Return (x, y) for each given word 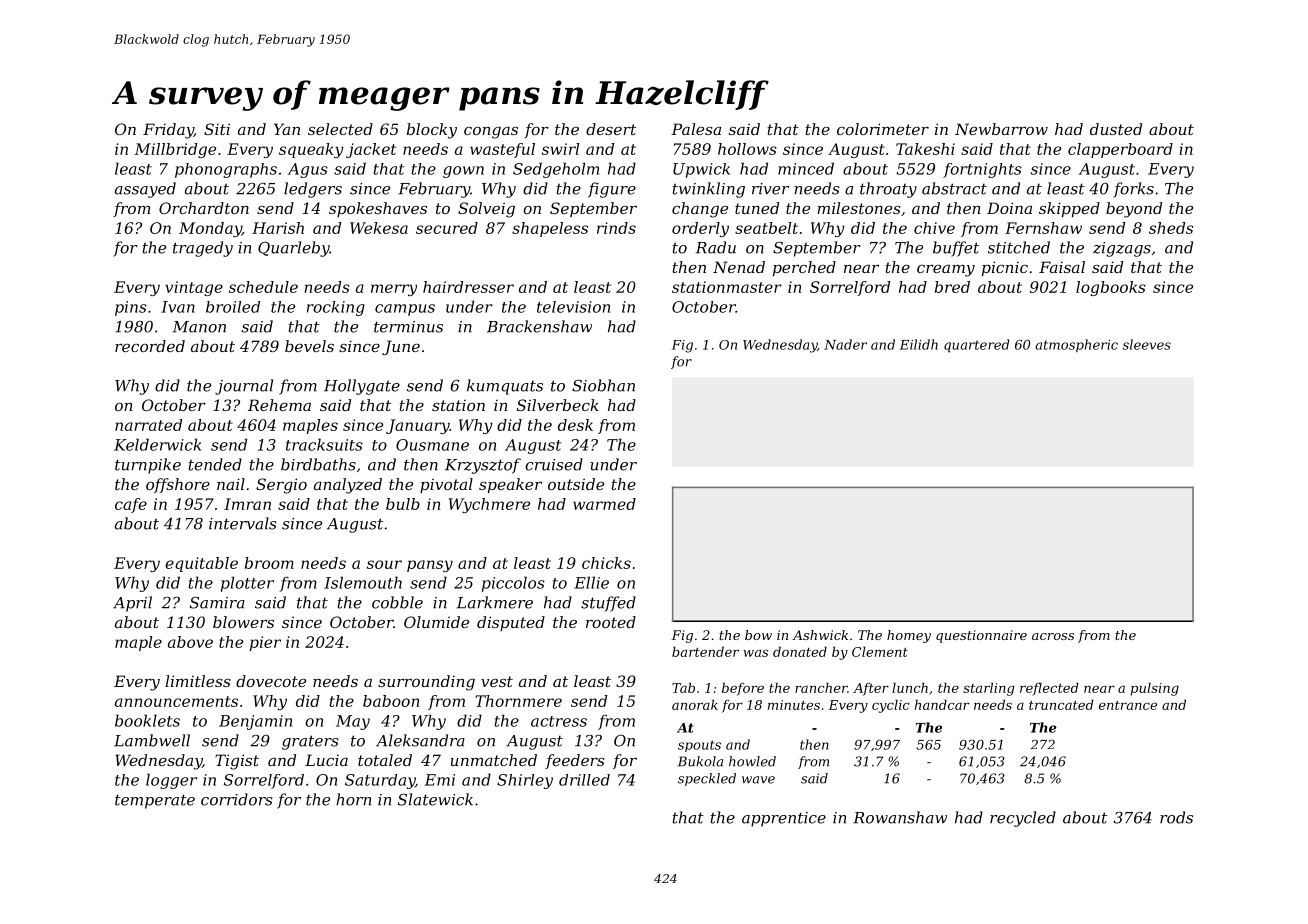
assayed (145, 190)
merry (394, 290)
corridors (237, 799)
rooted (611, 622)
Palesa (696, 129)
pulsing (1155, 689)
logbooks (1111, 288)
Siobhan (603, 385)
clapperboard (1120, 150)
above (190, 642)
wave (758, 780)
